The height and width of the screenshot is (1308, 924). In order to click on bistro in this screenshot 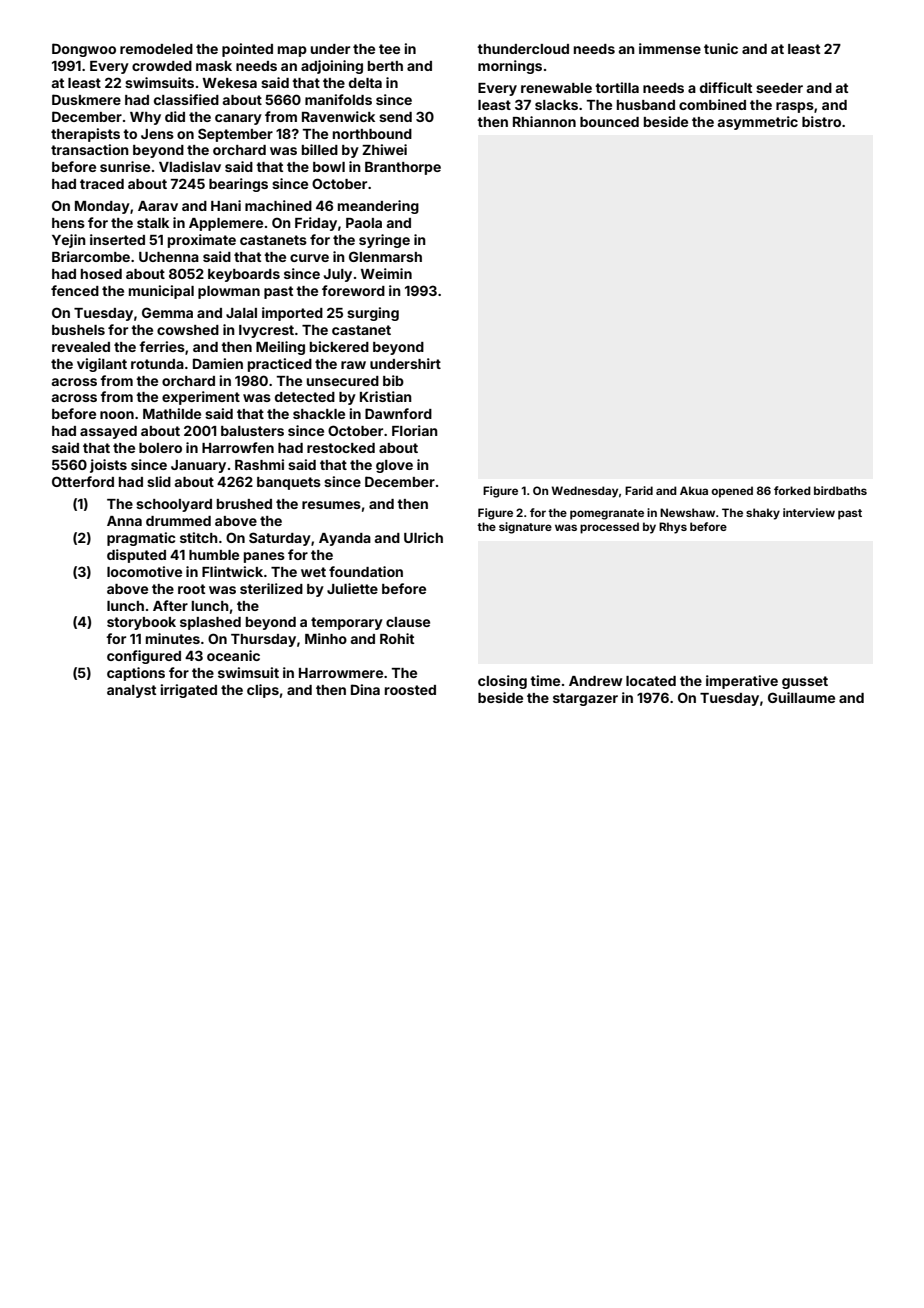, I will do `click(821, 121)`.
